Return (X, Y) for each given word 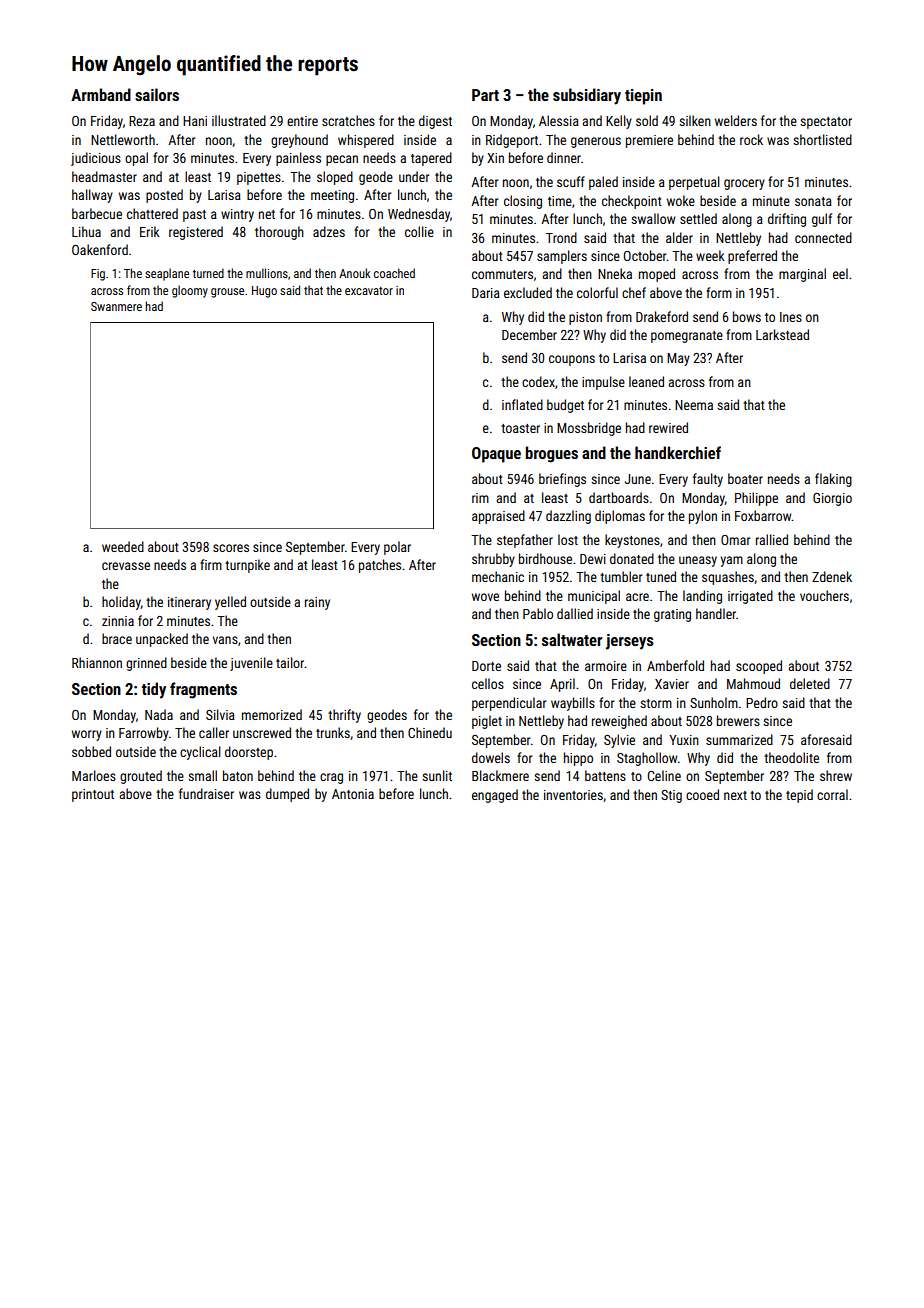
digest (435, 122)
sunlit (437, 775)
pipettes (259, 178)
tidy (154, 690)
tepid (799, 796)
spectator (826, 123)
